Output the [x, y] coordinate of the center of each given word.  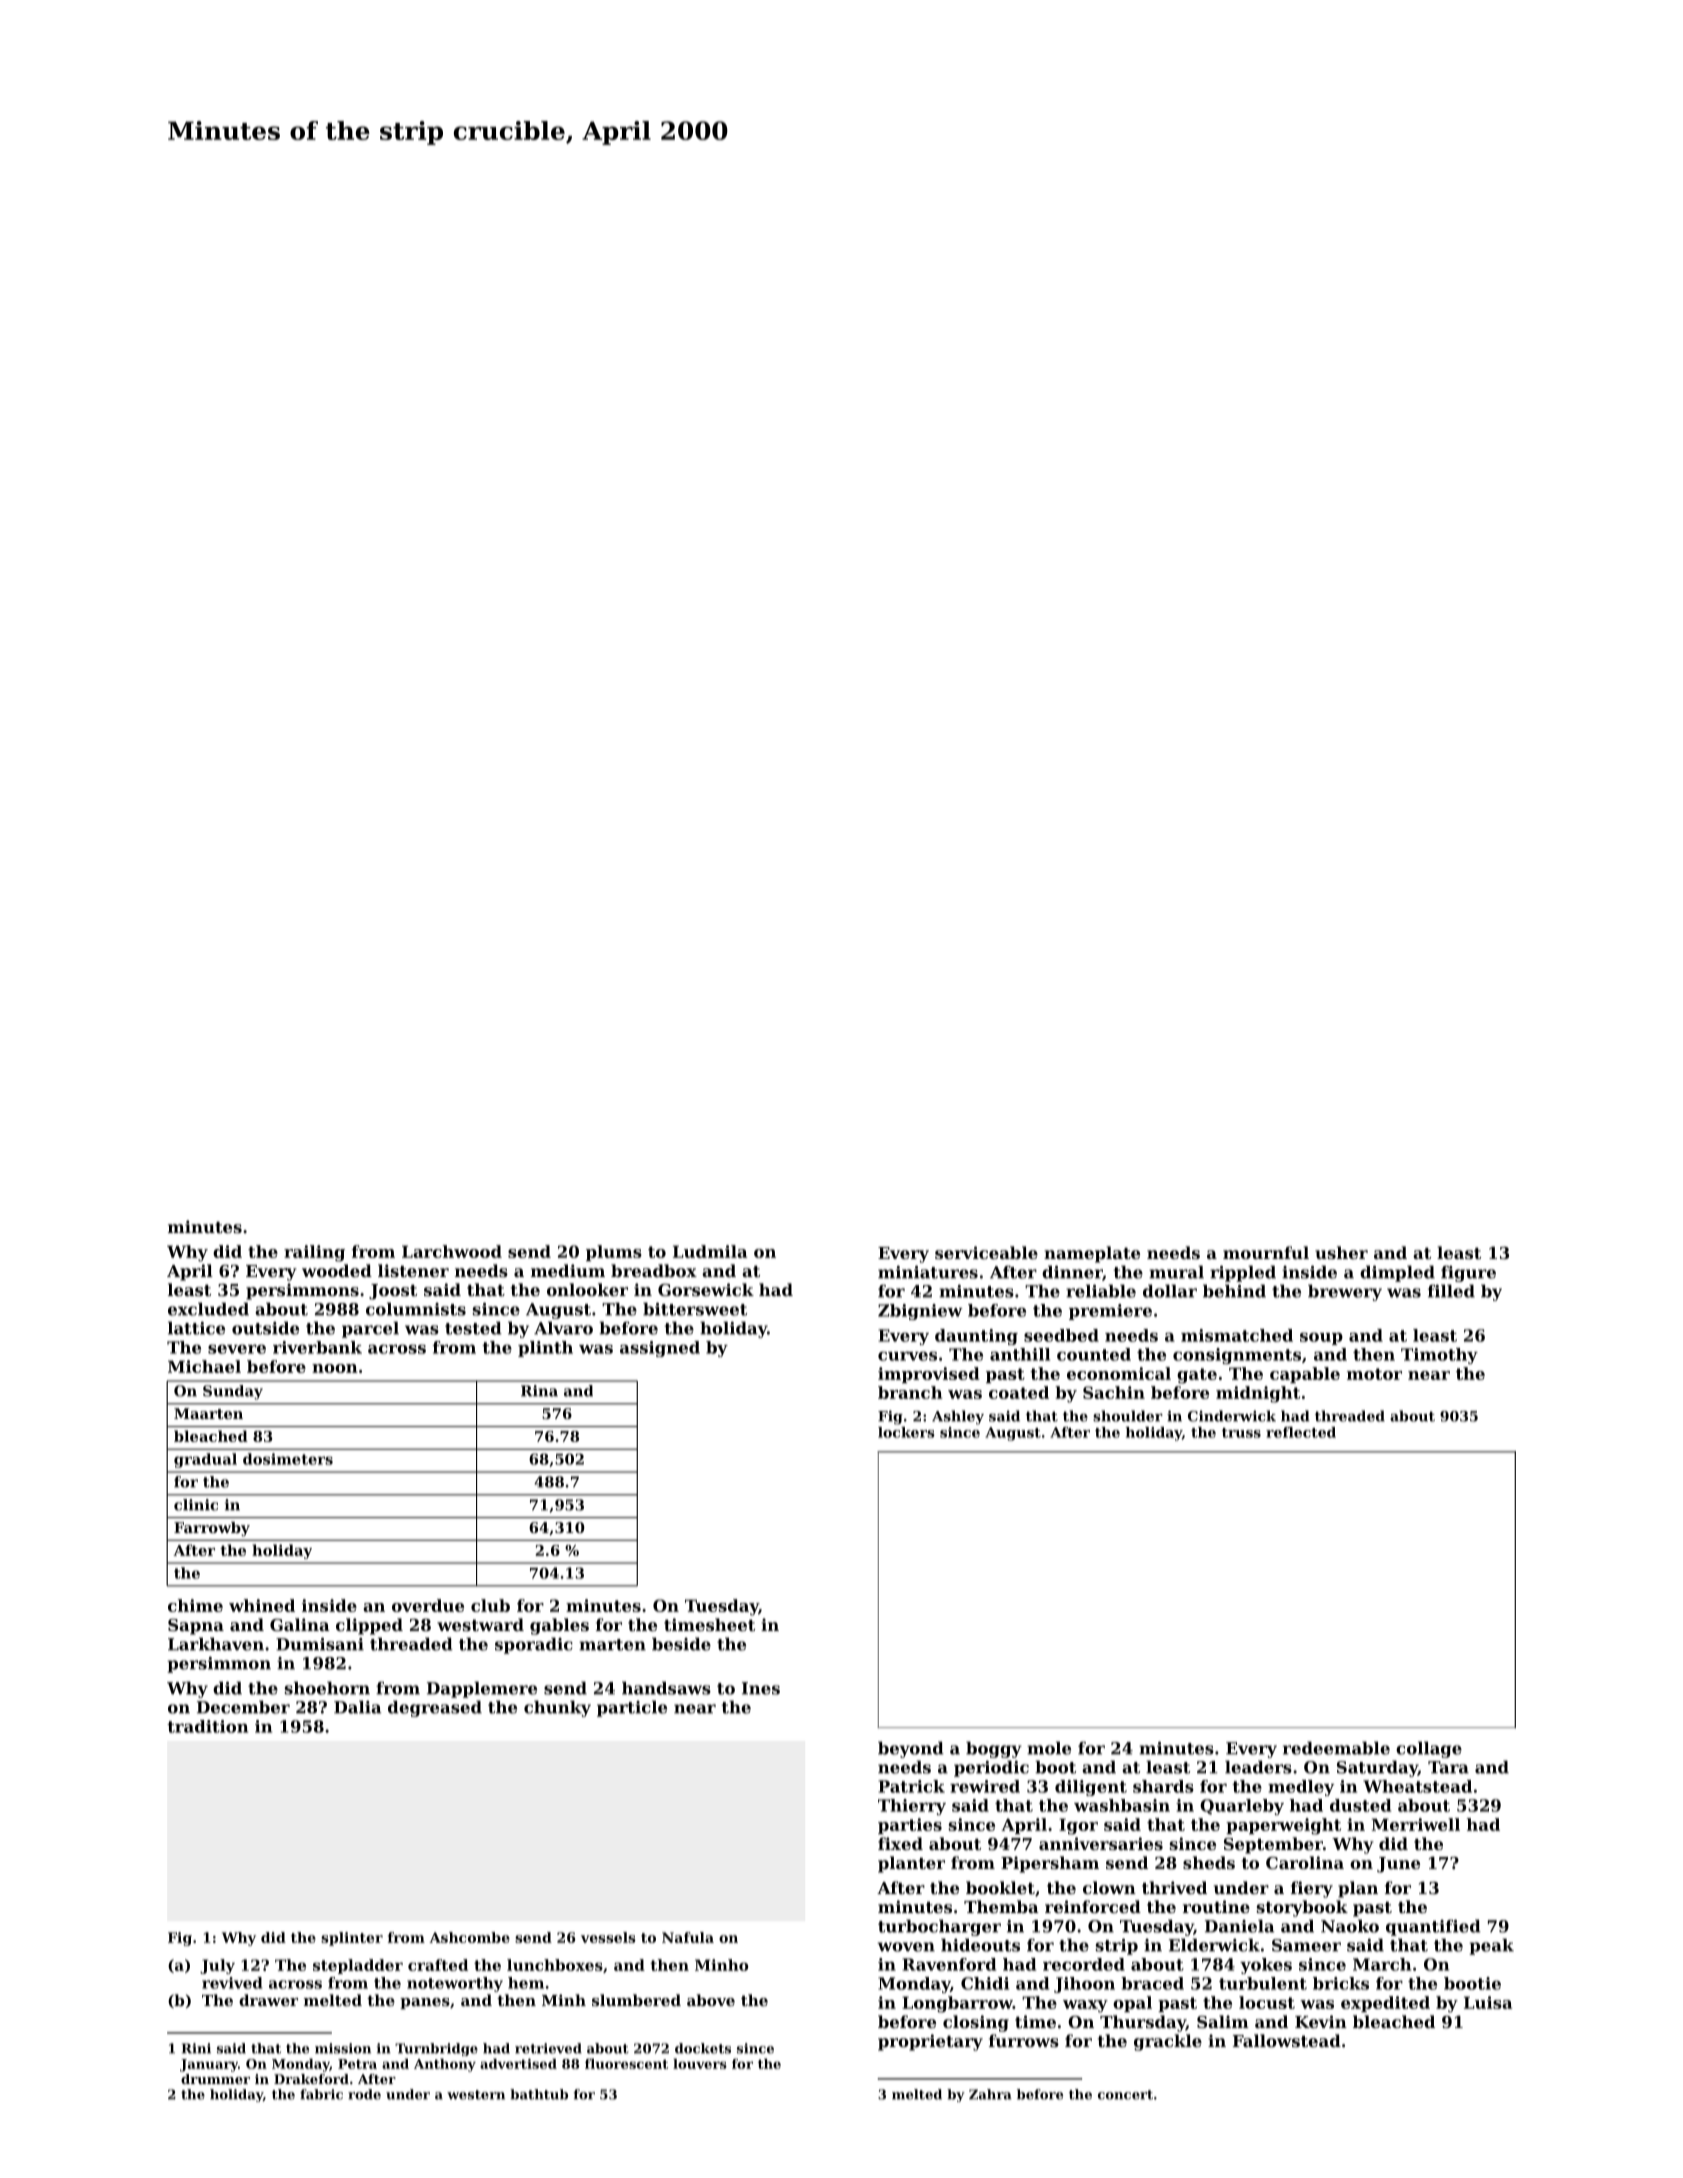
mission [343, 2048]
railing [314, 1253]
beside [681, 1644]
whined [262, 1605]
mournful [1266, 1252]
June [1398, 1865]
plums [614, 1253]
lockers [906, 1432]
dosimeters [288, 1459]
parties [910, 1826]
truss [1241, 1433]
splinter [352, 1939]
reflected [1301, 1432]
